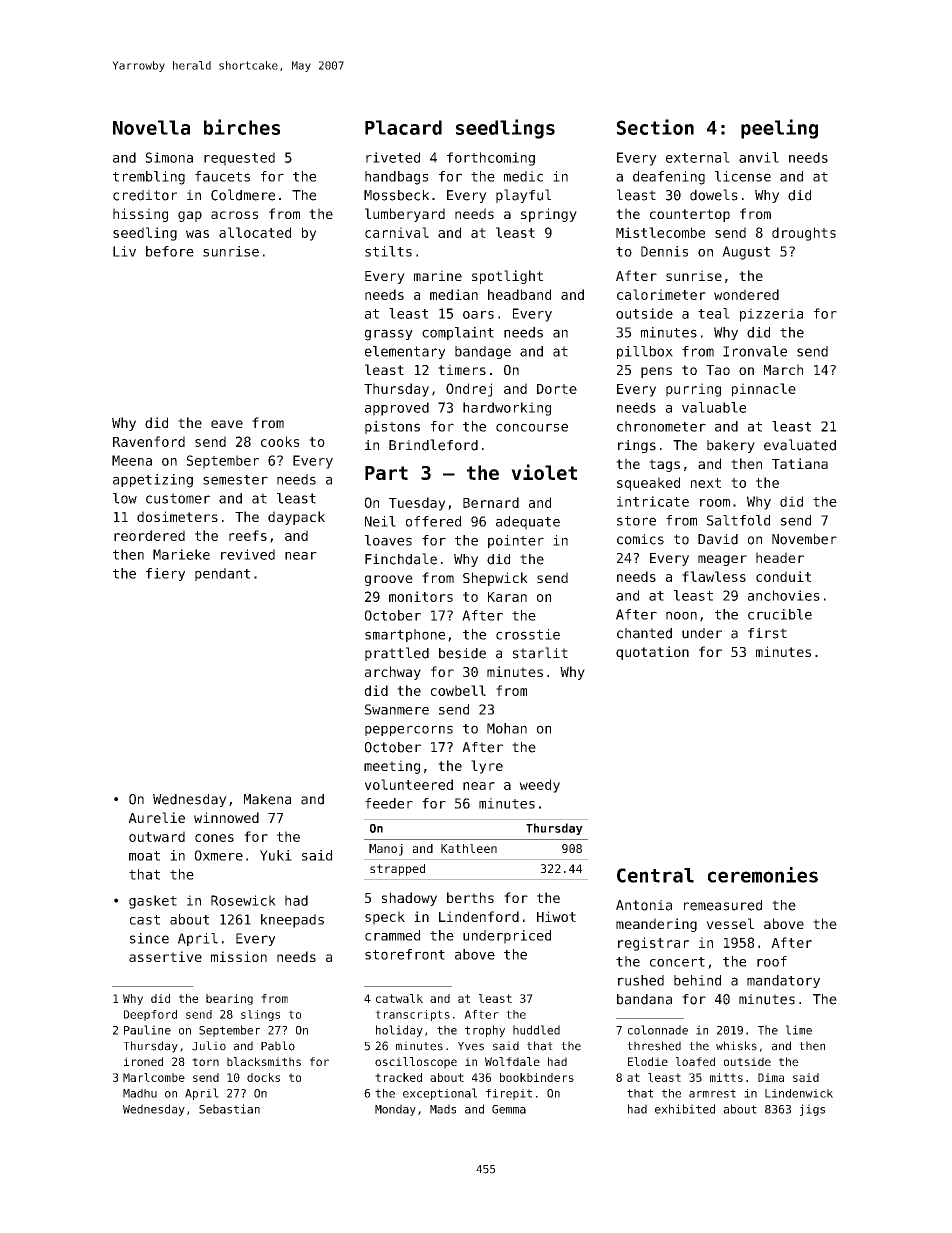 The height and width of the screenshot is (1233, 952). Describe the element at coordinates (783, 369) in the screenshot. I see `March` at that location.
